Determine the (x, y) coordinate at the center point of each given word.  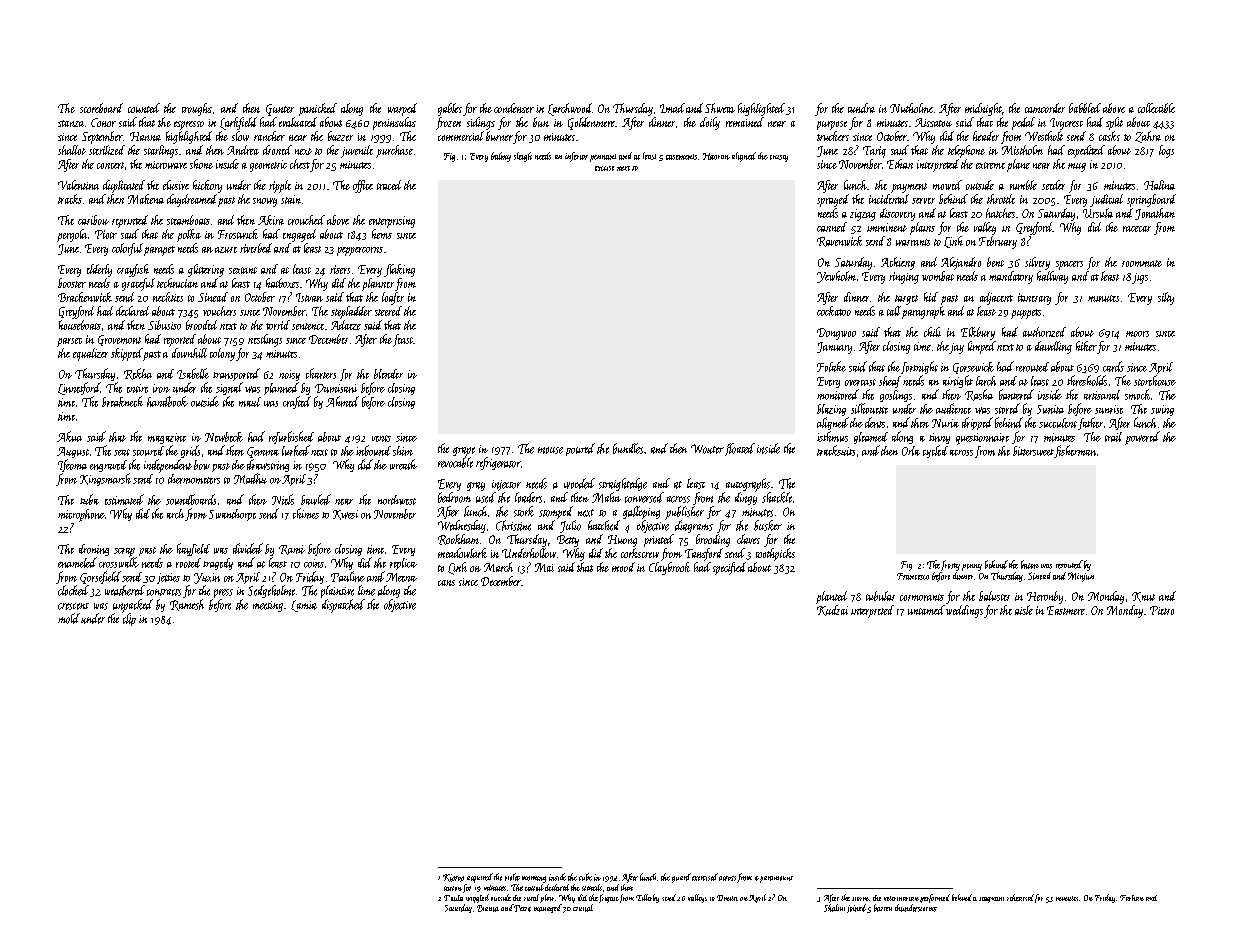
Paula (453, 898)
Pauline (348, 576)
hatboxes (282, 283)
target (906, 300)
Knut (1143, 597)
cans (446, 583)
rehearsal (1020, 897)
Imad (672, 108)
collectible (1156, 108)
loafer (393, 298)
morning (534, 879)
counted (144, 108)
